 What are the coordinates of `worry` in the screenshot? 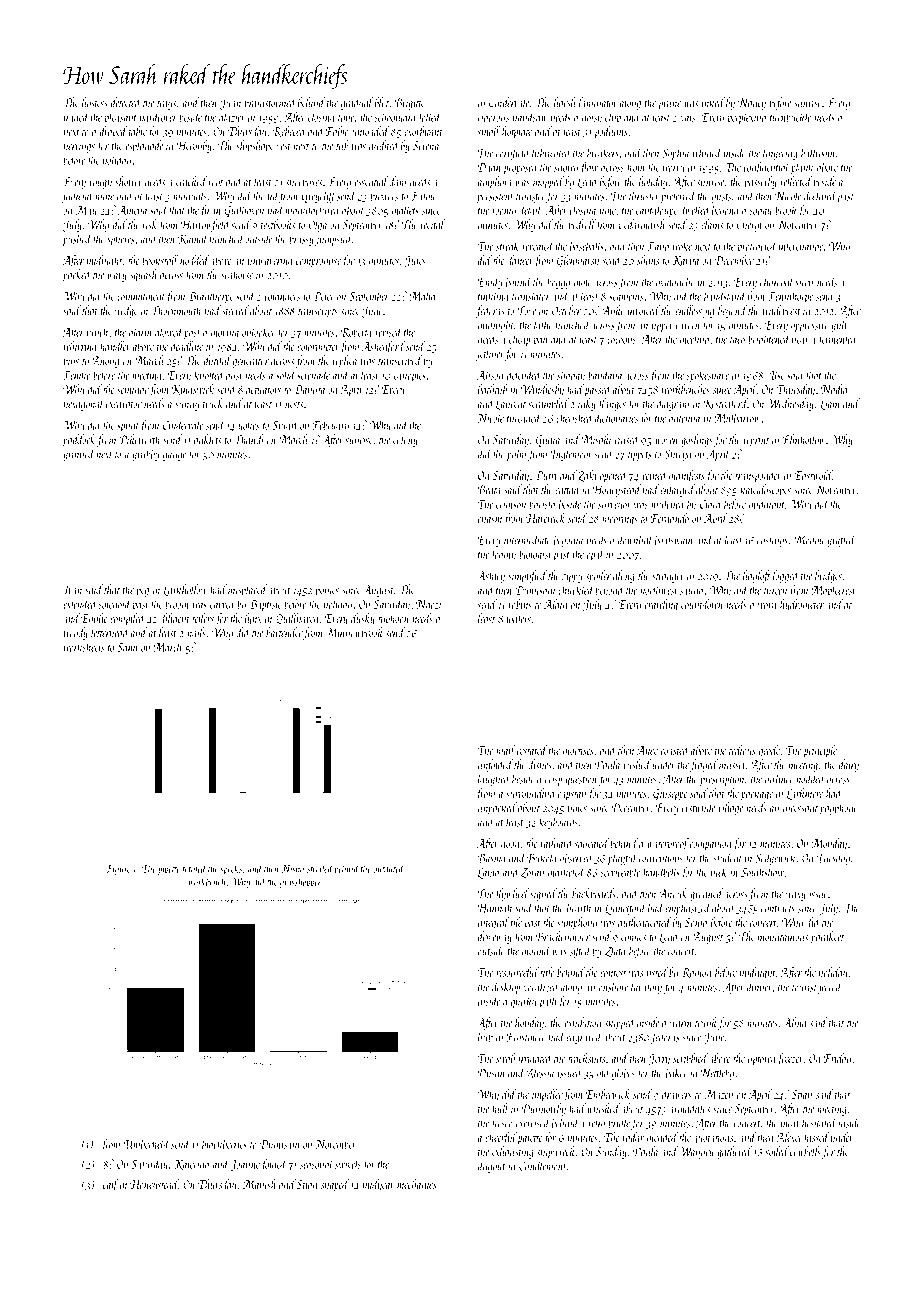 It's located at (674, 170).
